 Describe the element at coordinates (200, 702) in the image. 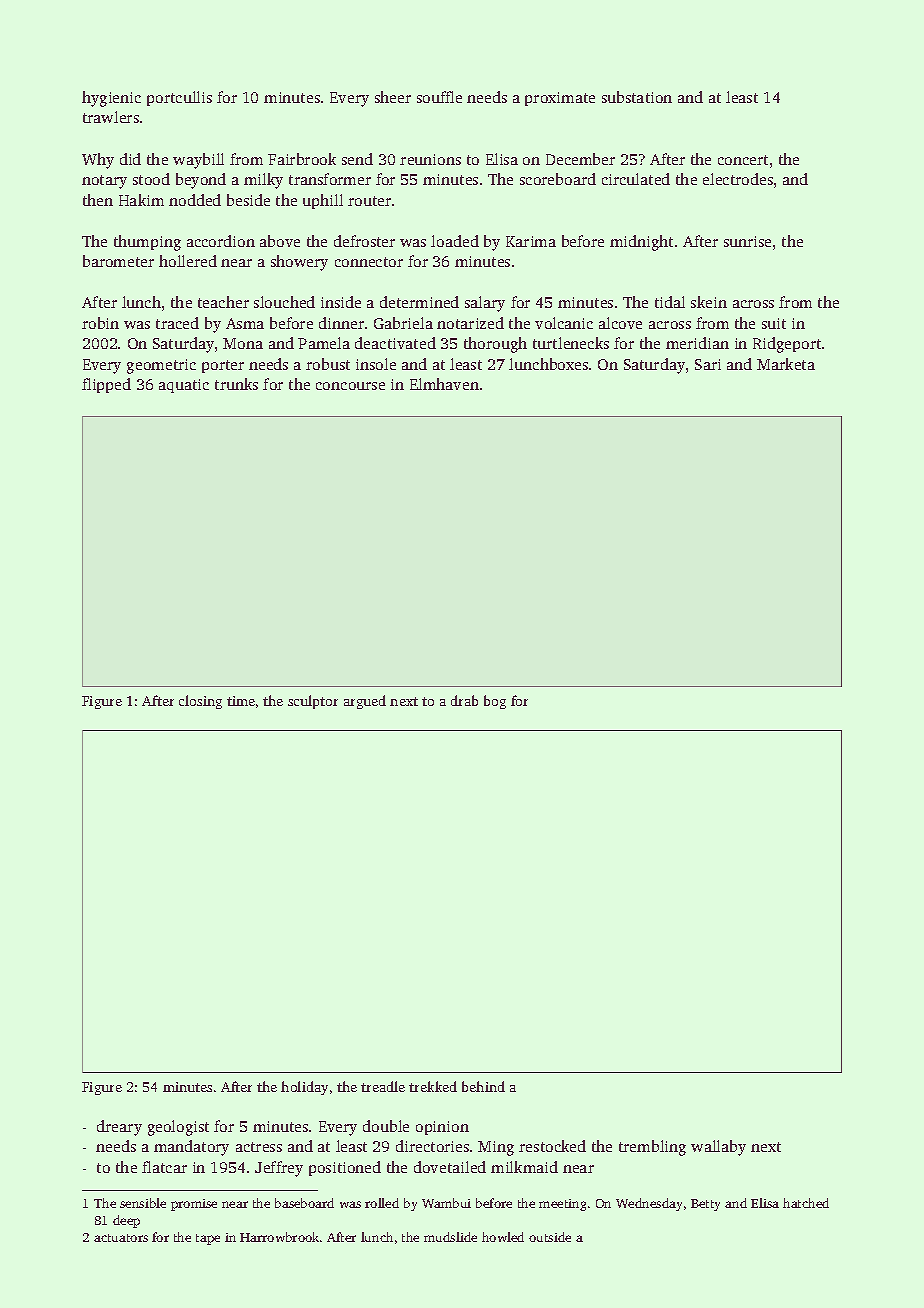

I see `closing` at that location.
